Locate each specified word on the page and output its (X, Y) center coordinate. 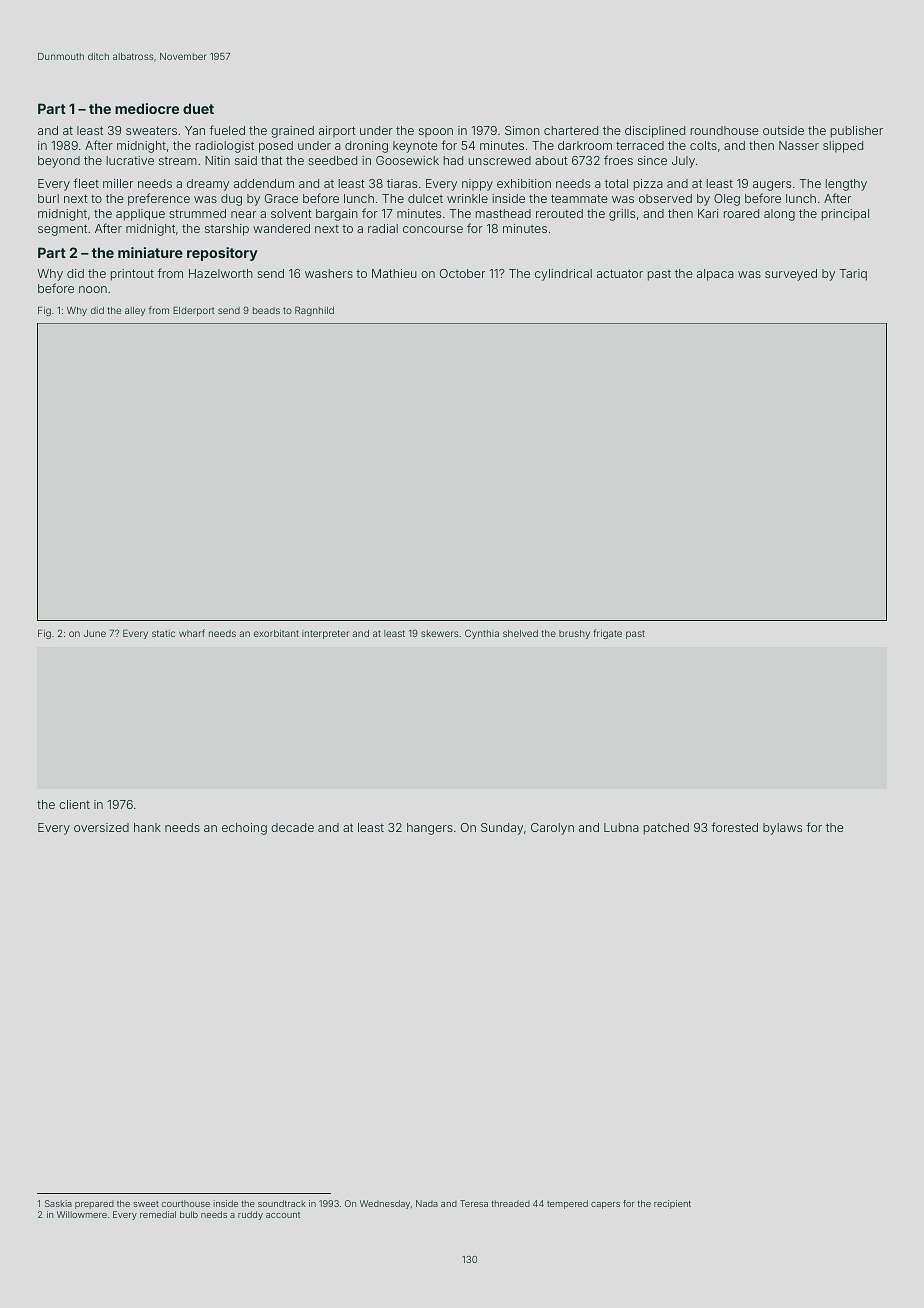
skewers (440, 633)
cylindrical (563, 275)
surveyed (791, 275)
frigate (607, 634)
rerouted (559, 213)
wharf (192, 633)
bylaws (782, 829)
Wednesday (385, 1204)
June (95, 633)
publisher (857, 132)
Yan (195, 130)
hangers (430, 829)
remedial (158, 1214)
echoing (244, 829)
